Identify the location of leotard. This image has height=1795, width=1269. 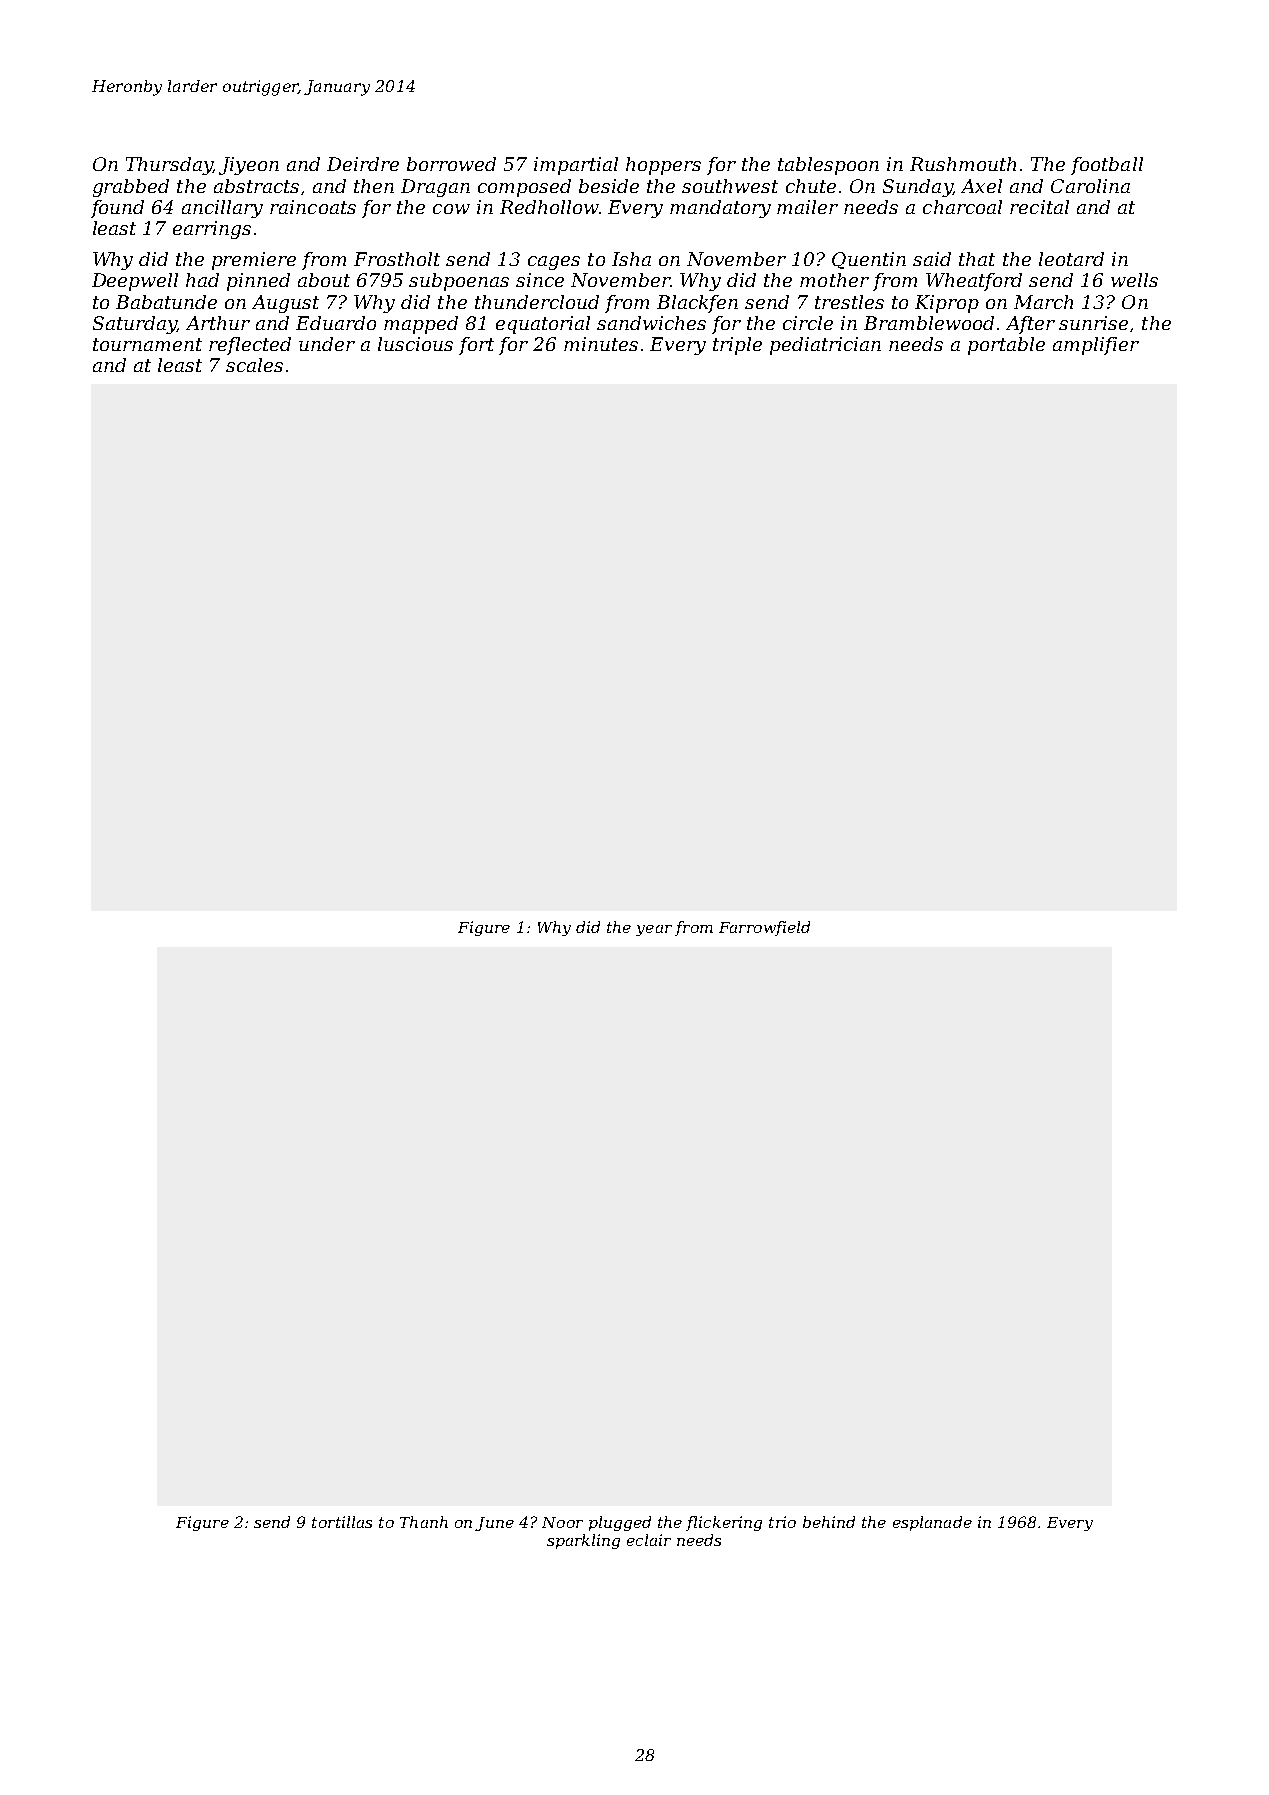
(1071, 259).
